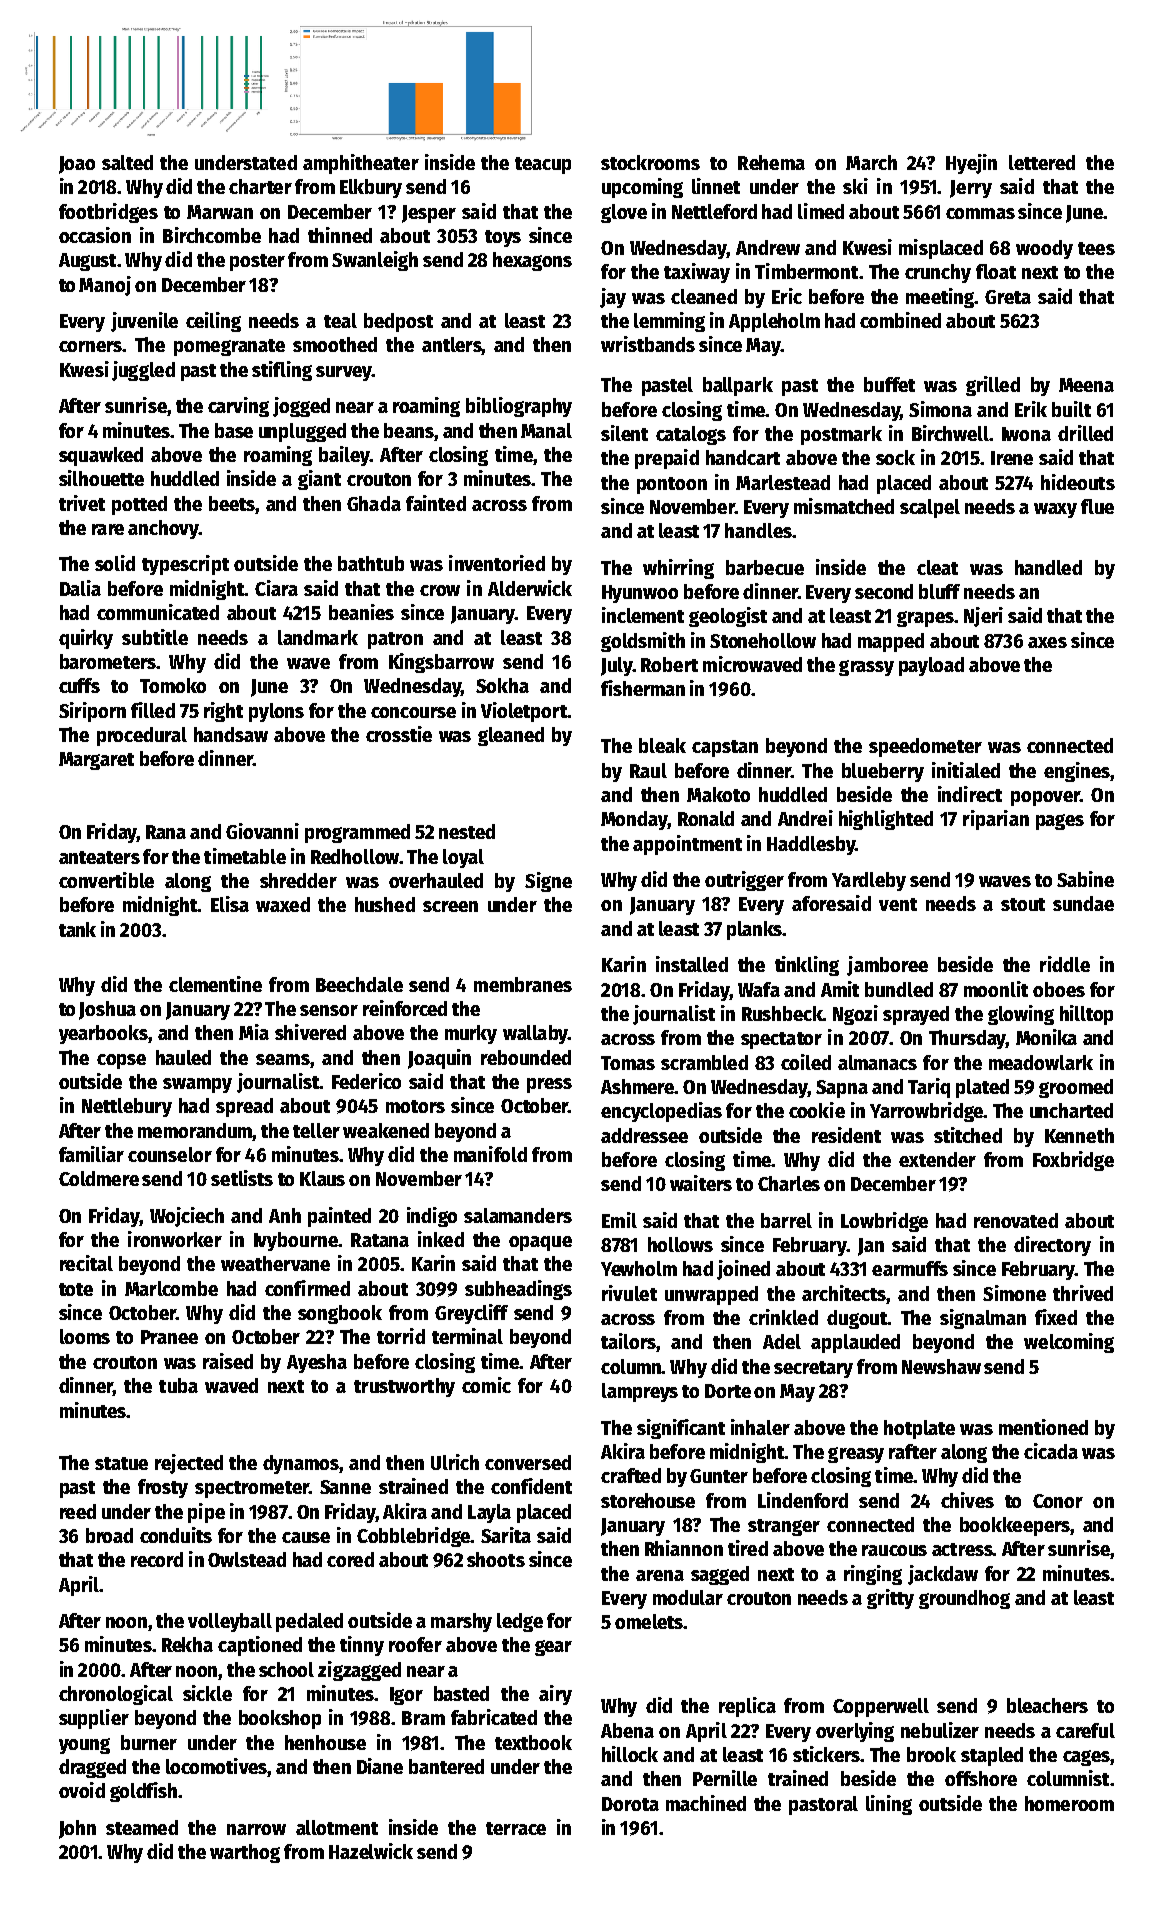  What do you see at coordinates (1048, 567) in the image?
I see `handled` at bounding box center [1048, 567].
